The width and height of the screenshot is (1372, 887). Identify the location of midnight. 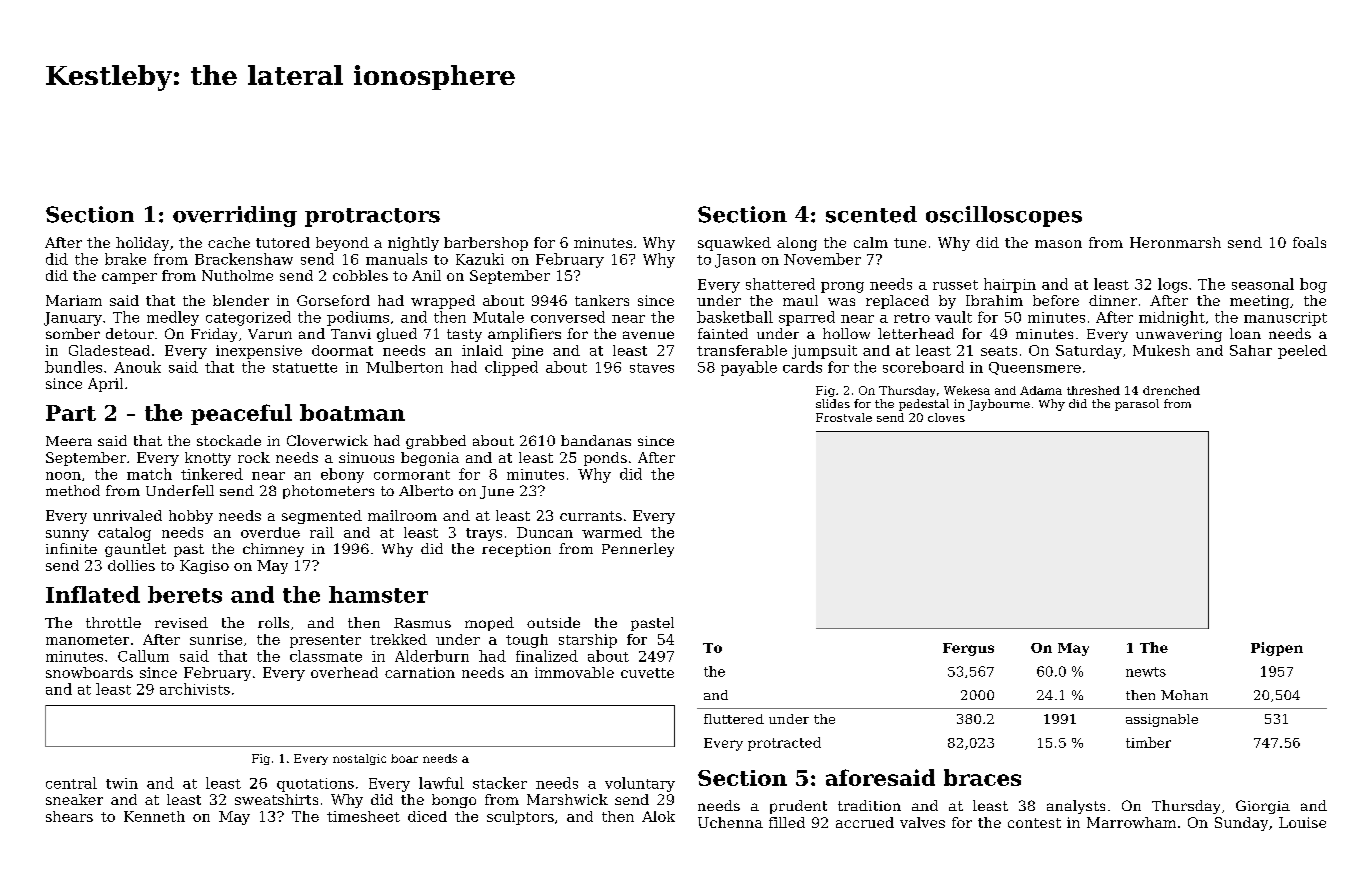
(1172, 318).
